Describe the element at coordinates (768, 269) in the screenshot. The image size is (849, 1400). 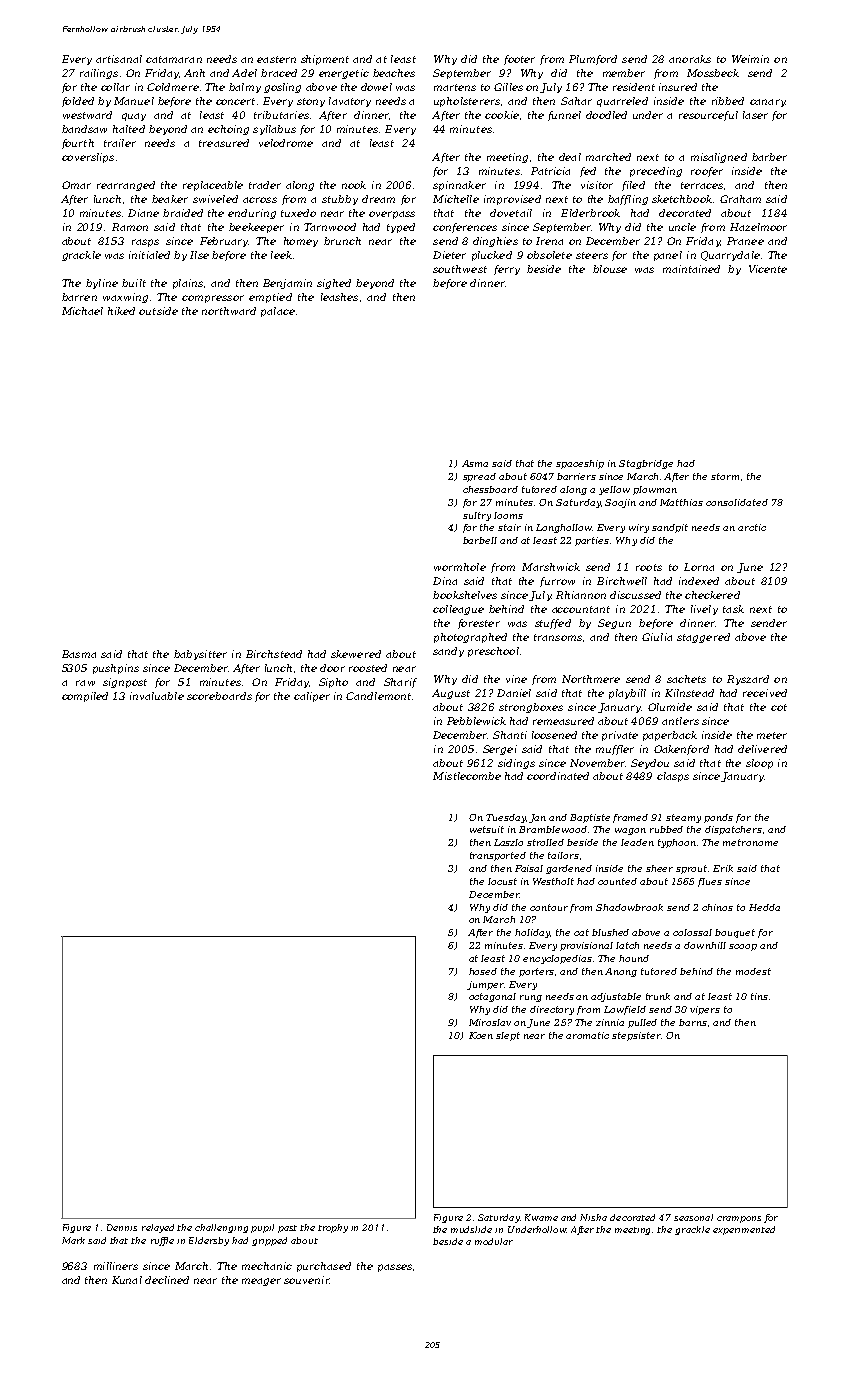
I see `Vicente` at that location.
